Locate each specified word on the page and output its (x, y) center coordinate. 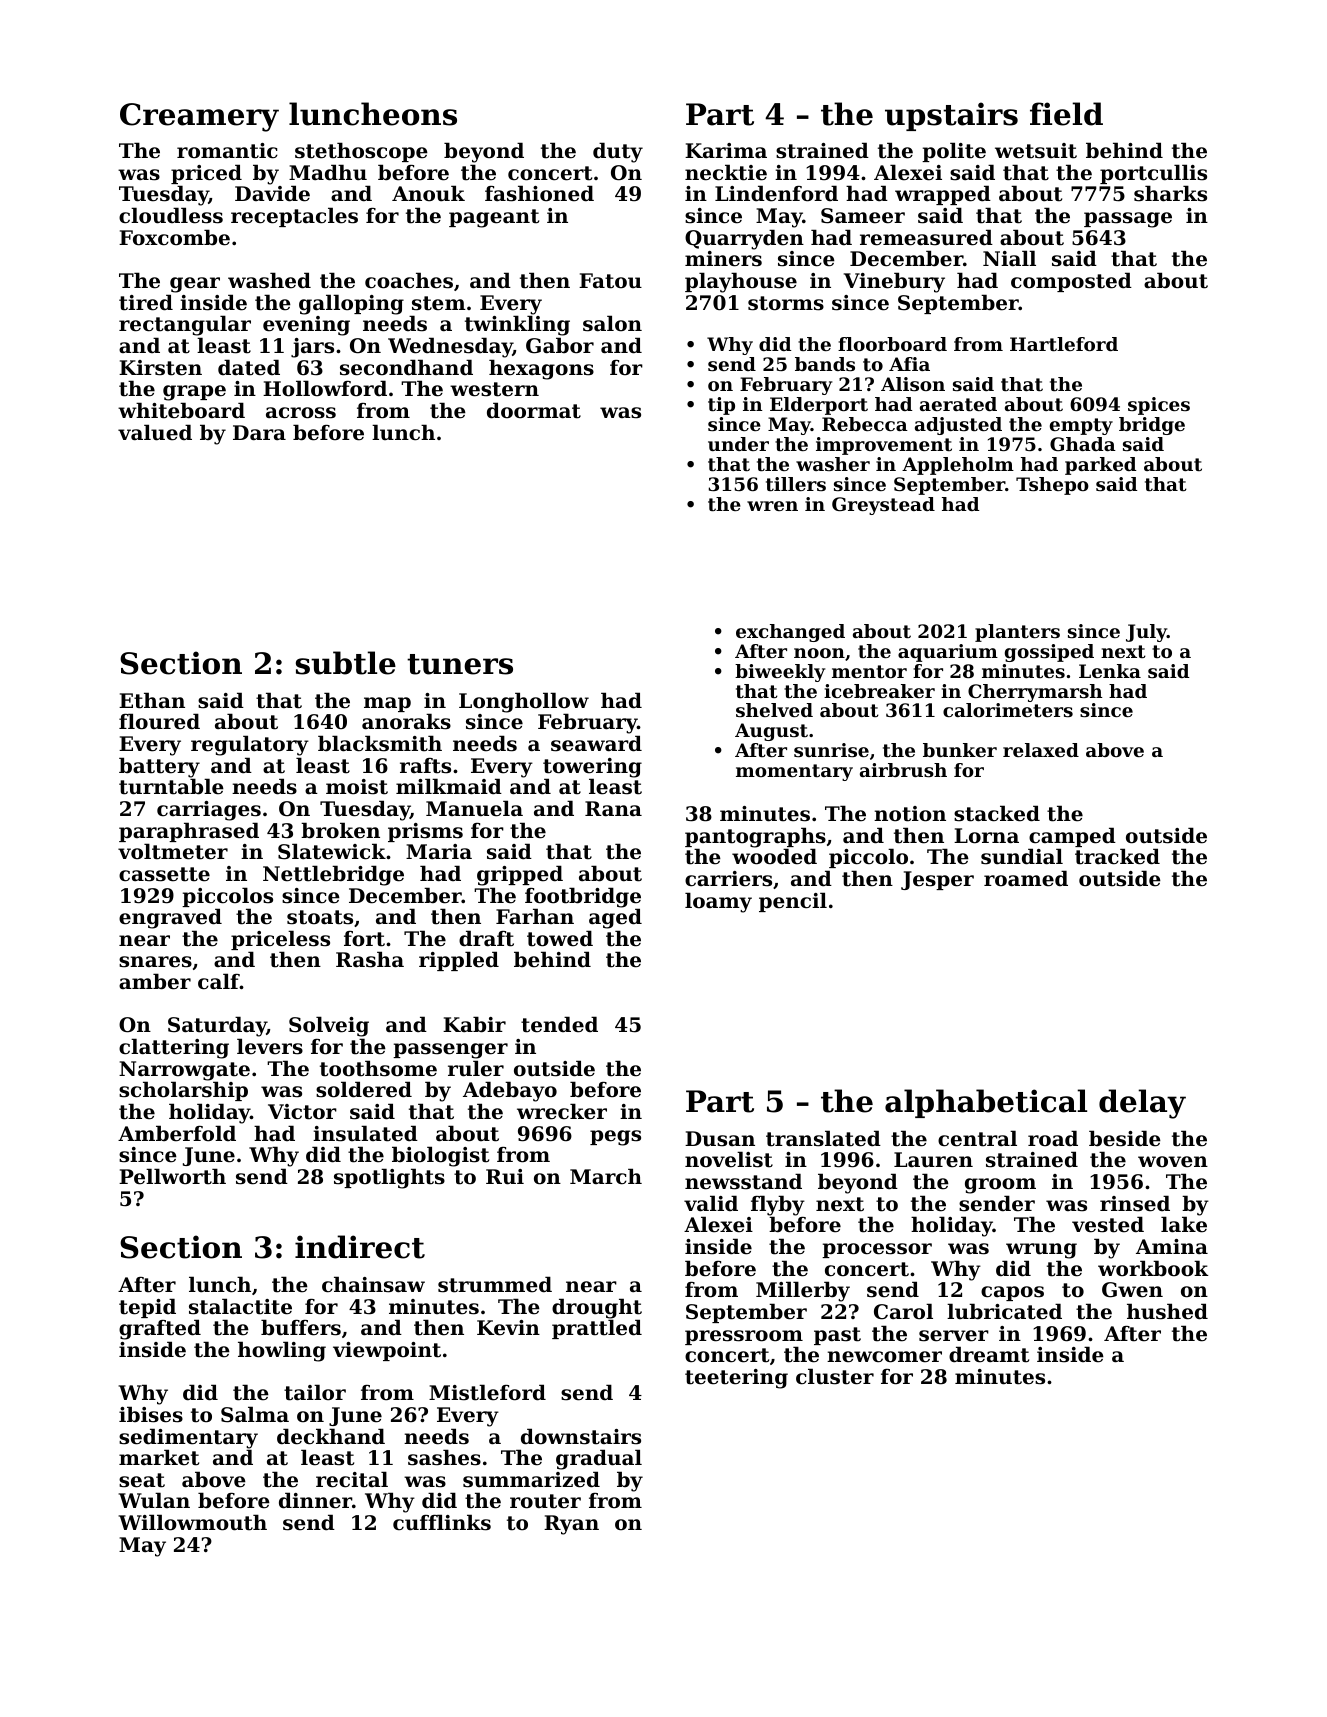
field (1066, 114)
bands (825, 364)
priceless (280, 941)
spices (1159, 406)
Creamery (199, 117)
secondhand (406, 367)
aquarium (948, 653)
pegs (615, 1138)
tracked (1117, 856)
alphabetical (986, 1103)
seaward (596, 743)
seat (142, 1480)
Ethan (152, 700)
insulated (365, 1133)
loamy (718, 902)
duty (618, 152)
